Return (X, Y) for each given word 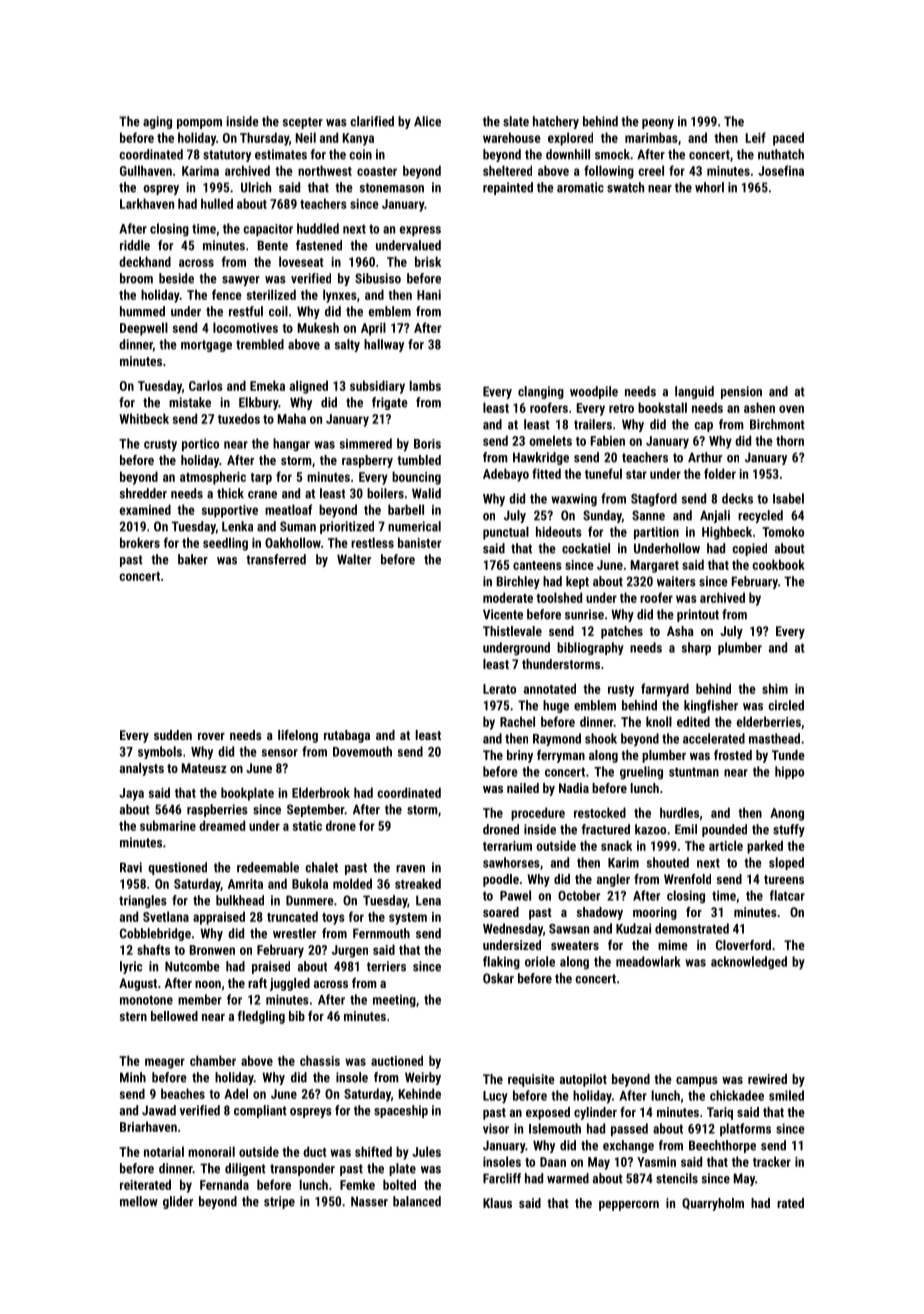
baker (193, 559)
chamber (213, 1060)
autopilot (583, 1080)
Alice (427, 121)
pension (741, 392)
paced (788, 139)
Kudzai (633, 928)
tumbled (419, 460)
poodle (501, 880)
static (307, 826)
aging (157, 122)
